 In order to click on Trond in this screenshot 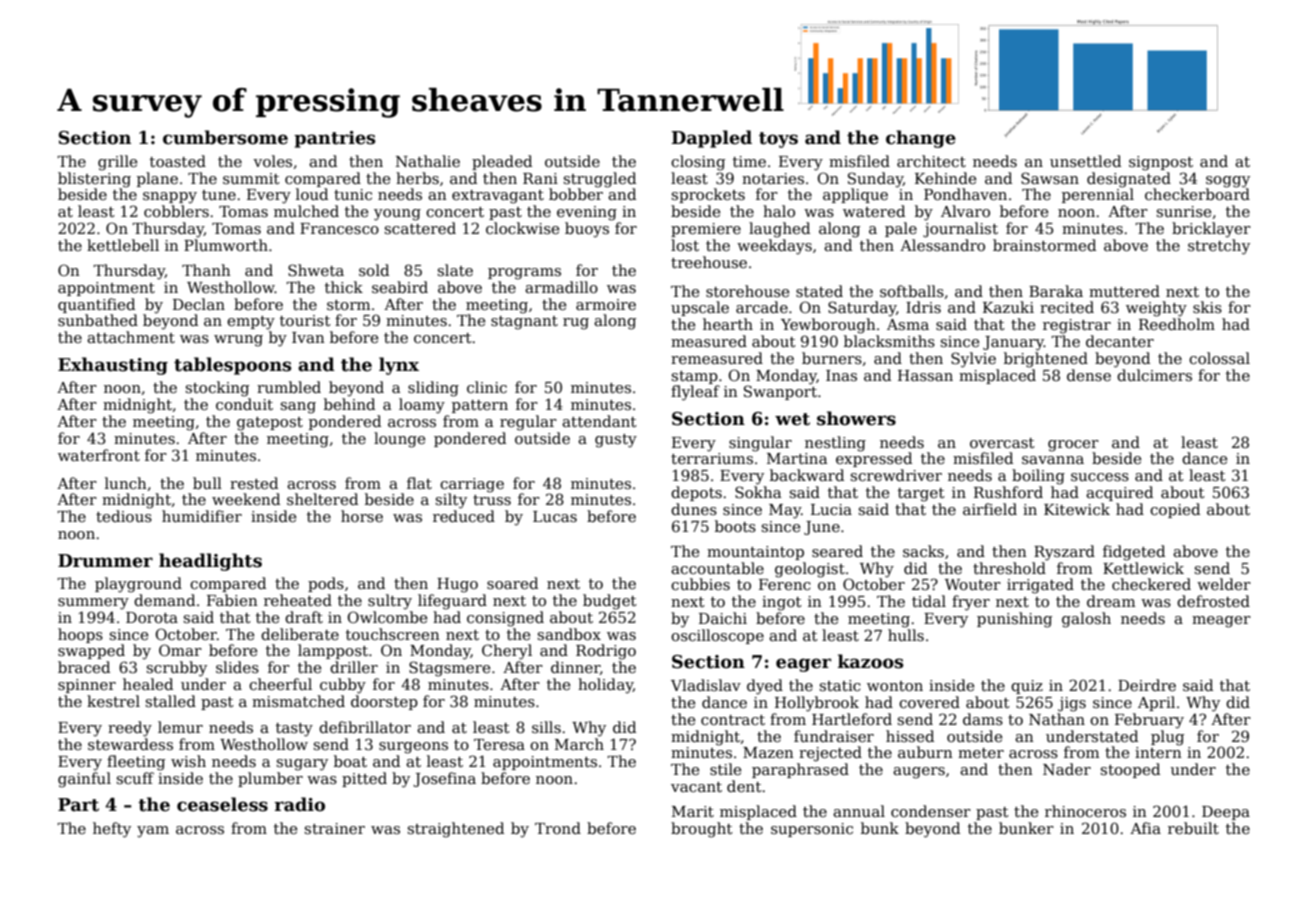, I will do `click(558, 828)`.
